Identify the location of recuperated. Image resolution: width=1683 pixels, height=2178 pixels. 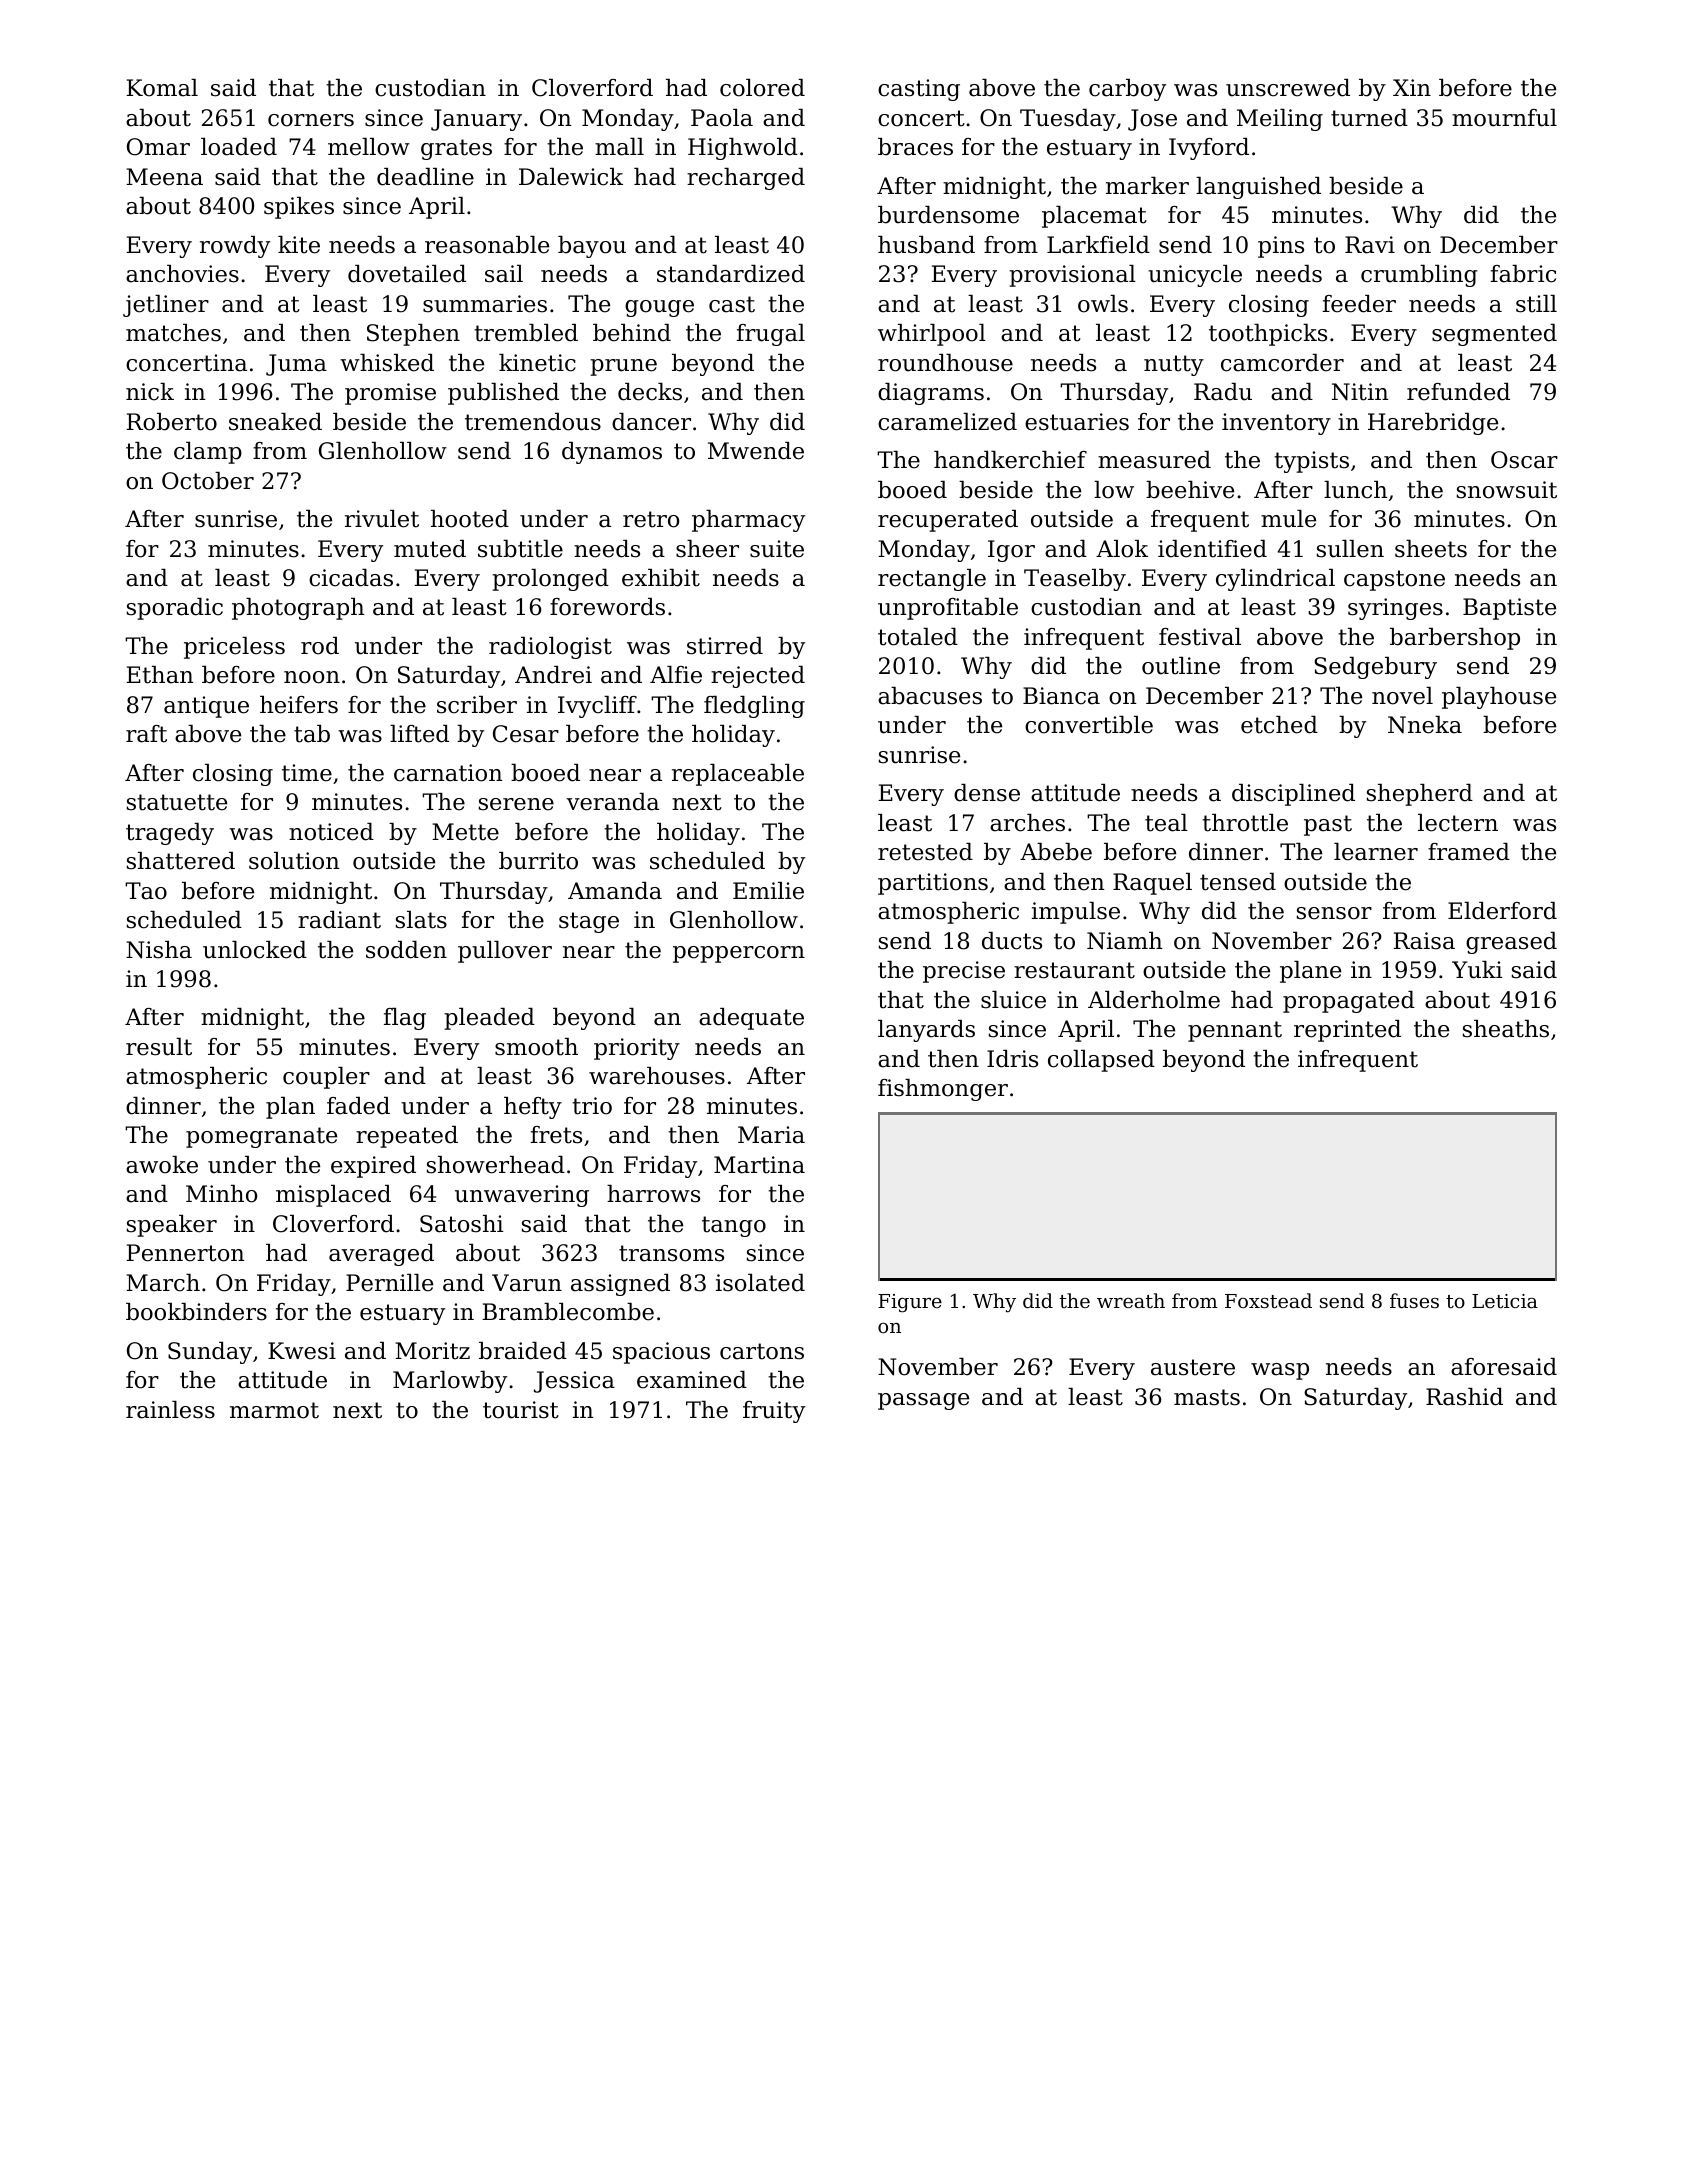
(948, 521).
